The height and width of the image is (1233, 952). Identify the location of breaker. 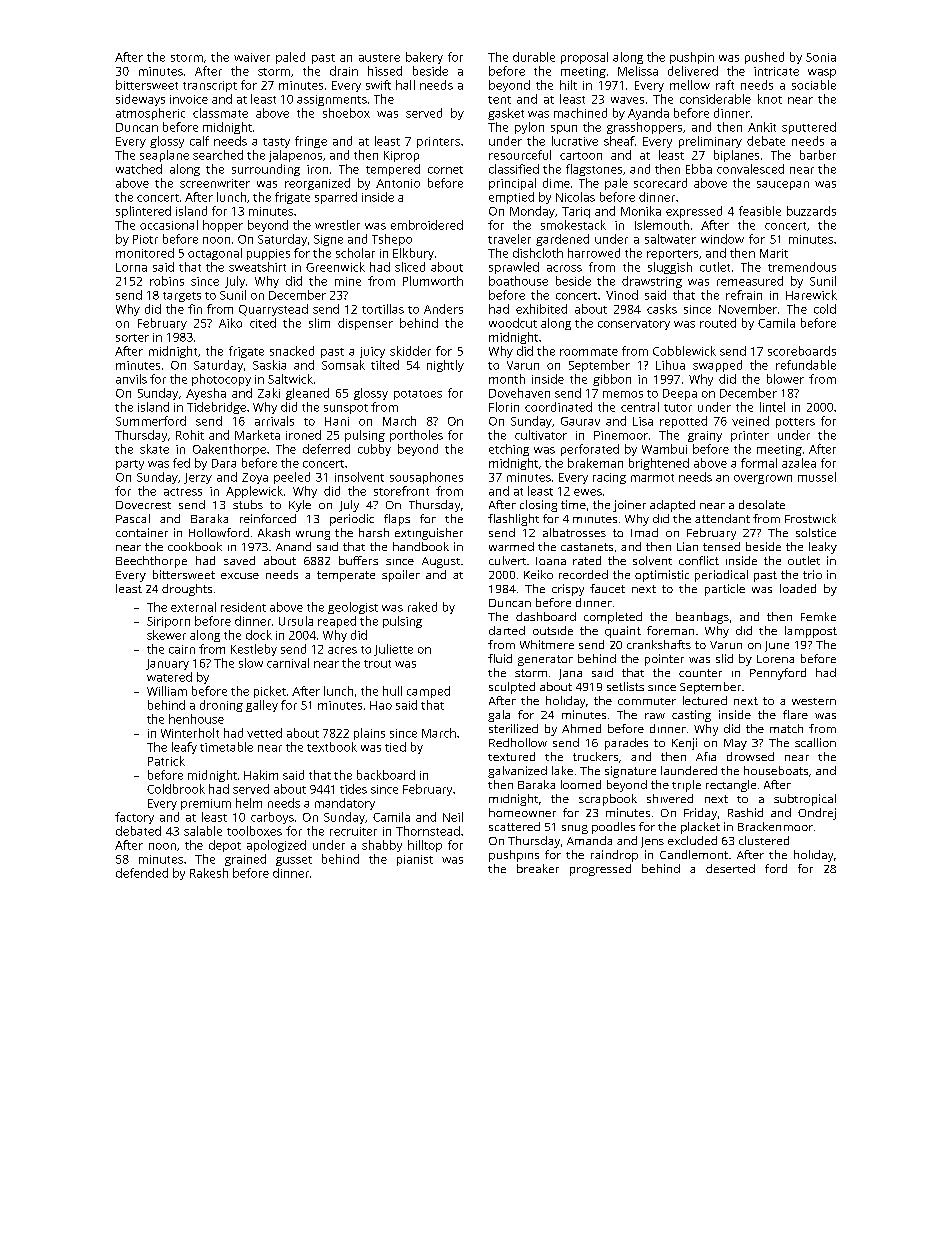
(538, 868).
